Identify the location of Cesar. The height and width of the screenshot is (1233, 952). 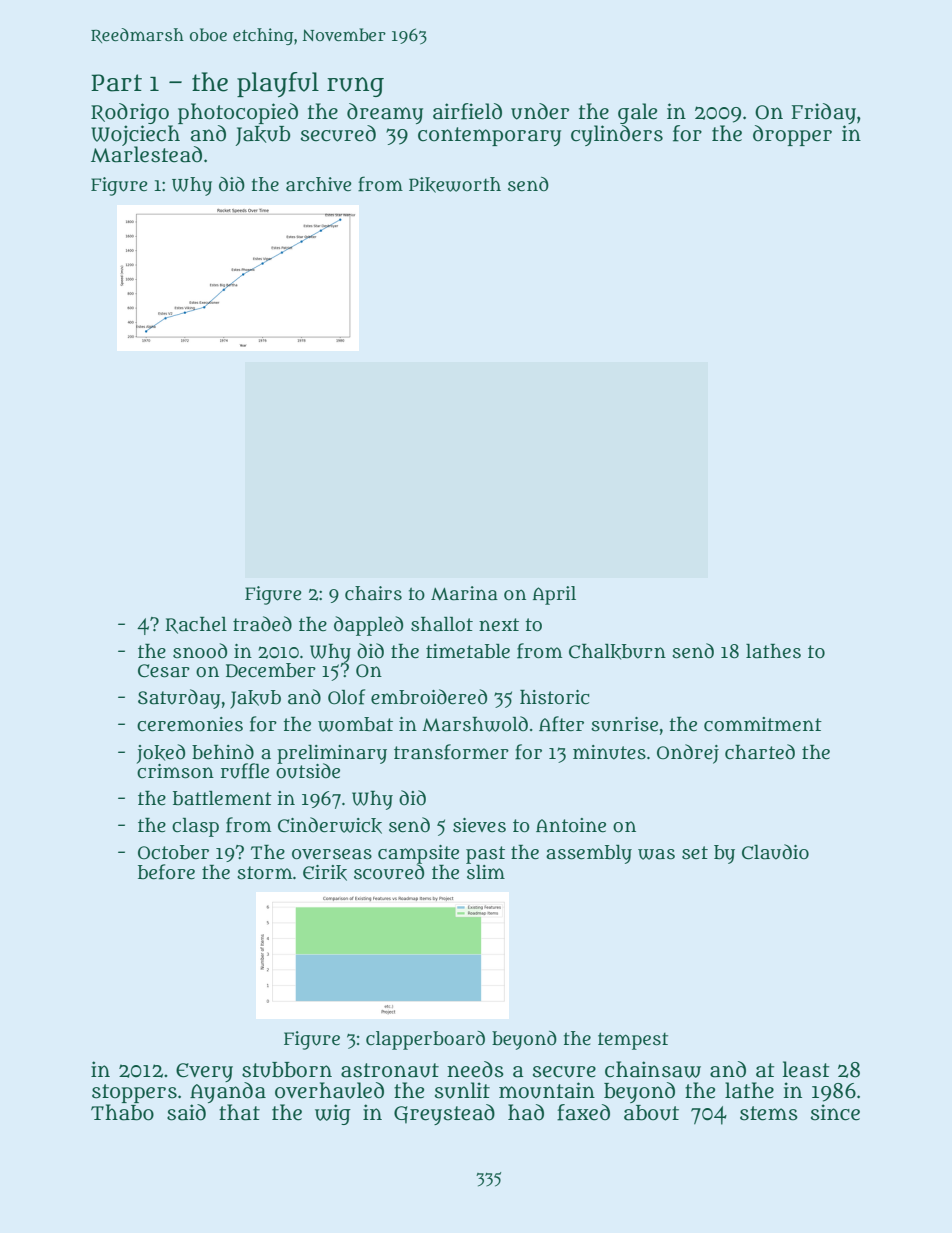
(164, 671).
